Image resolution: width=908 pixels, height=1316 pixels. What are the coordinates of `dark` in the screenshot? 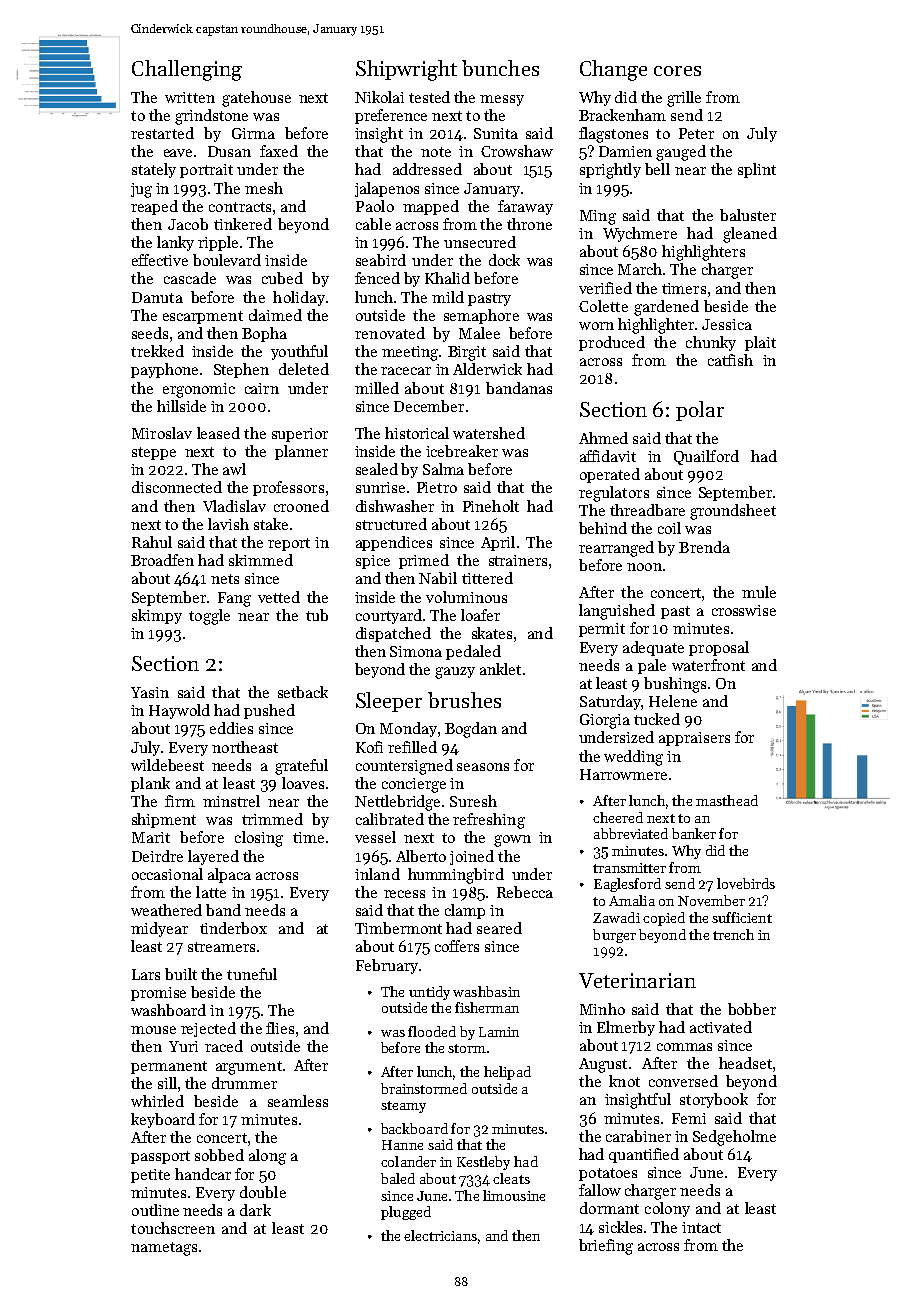 It's located at (255, 1210).
